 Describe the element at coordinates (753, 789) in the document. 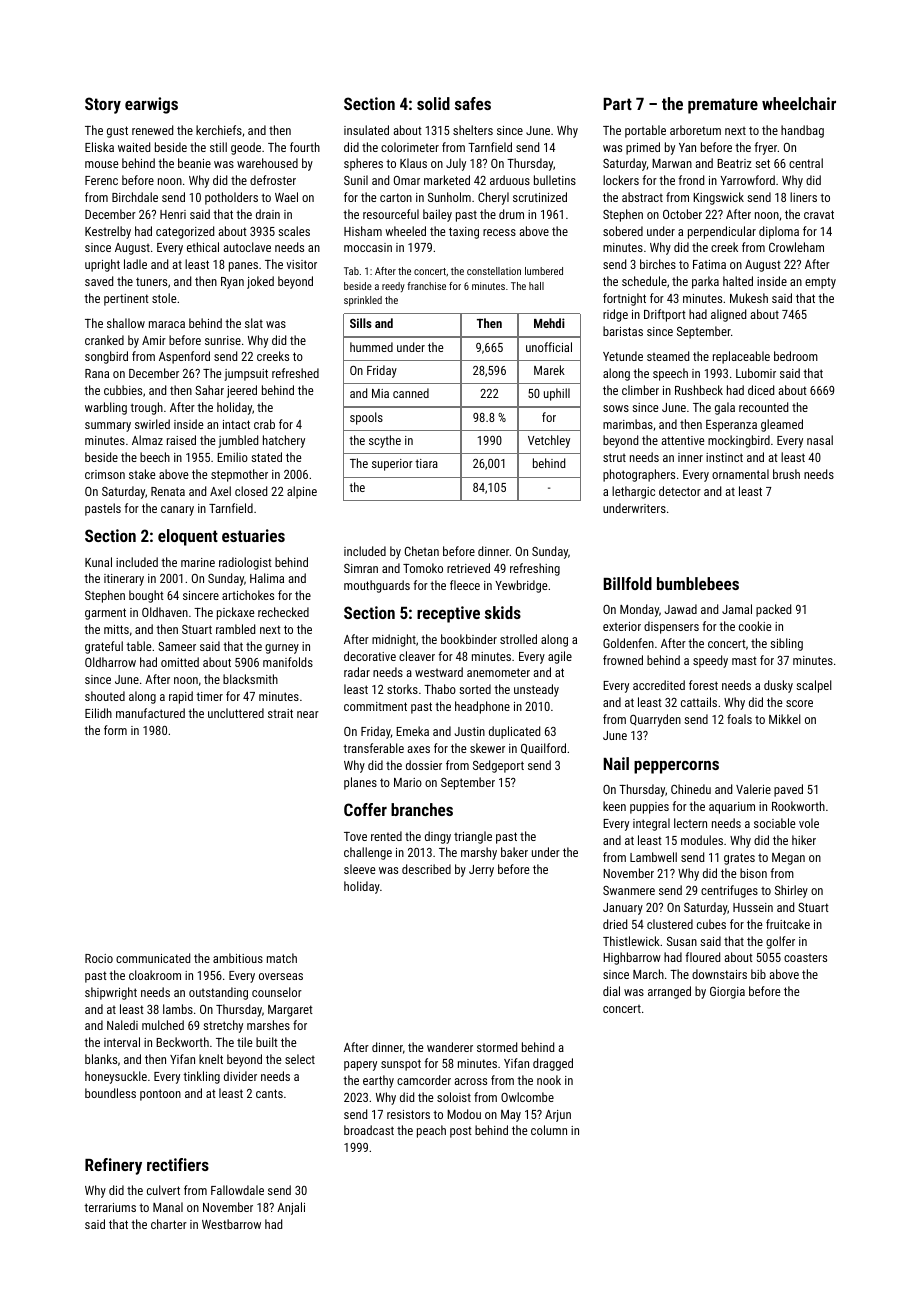

I see `Valerie` at that location.
